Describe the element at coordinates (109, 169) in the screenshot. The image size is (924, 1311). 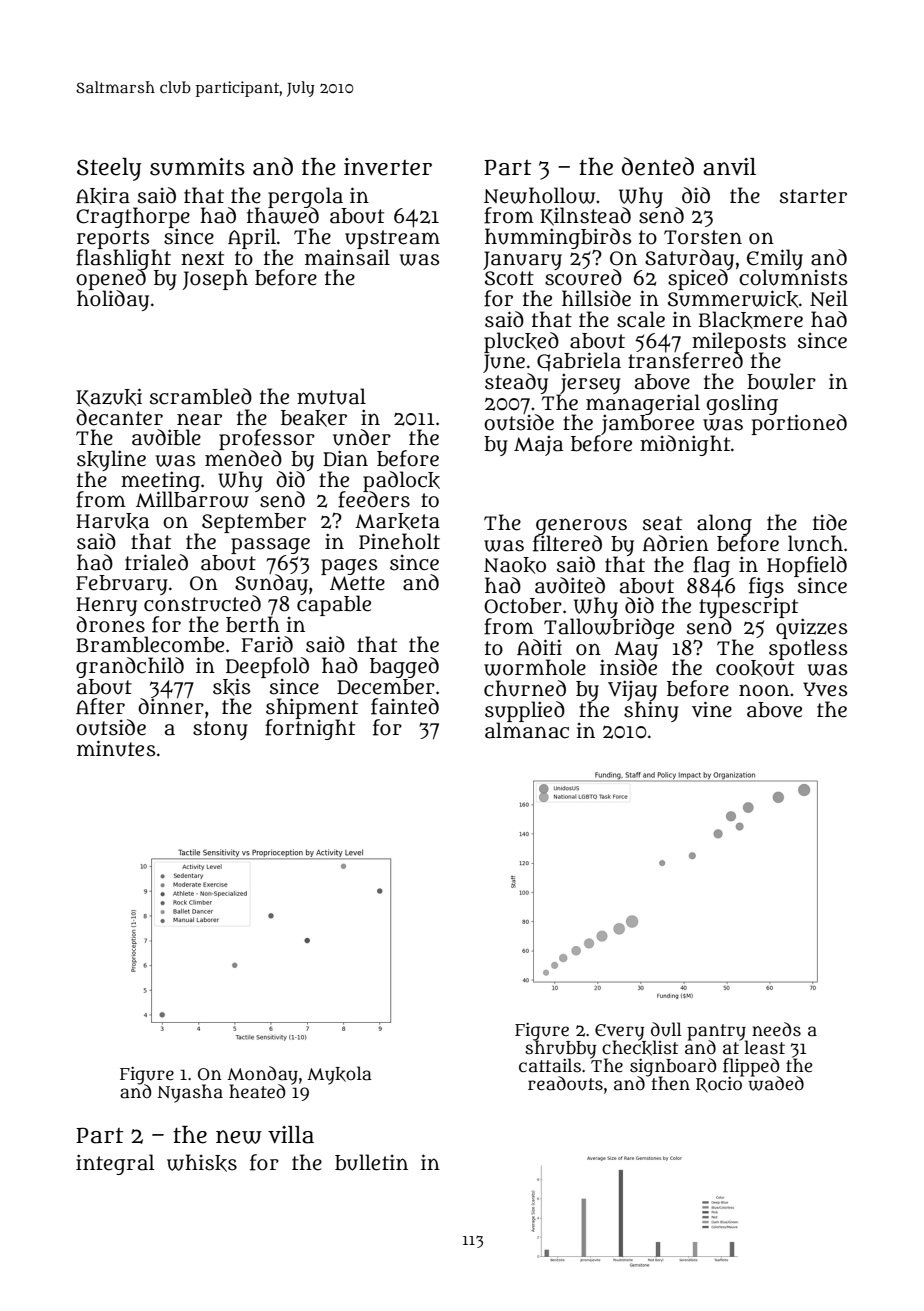
I see `Steely` at that location.
